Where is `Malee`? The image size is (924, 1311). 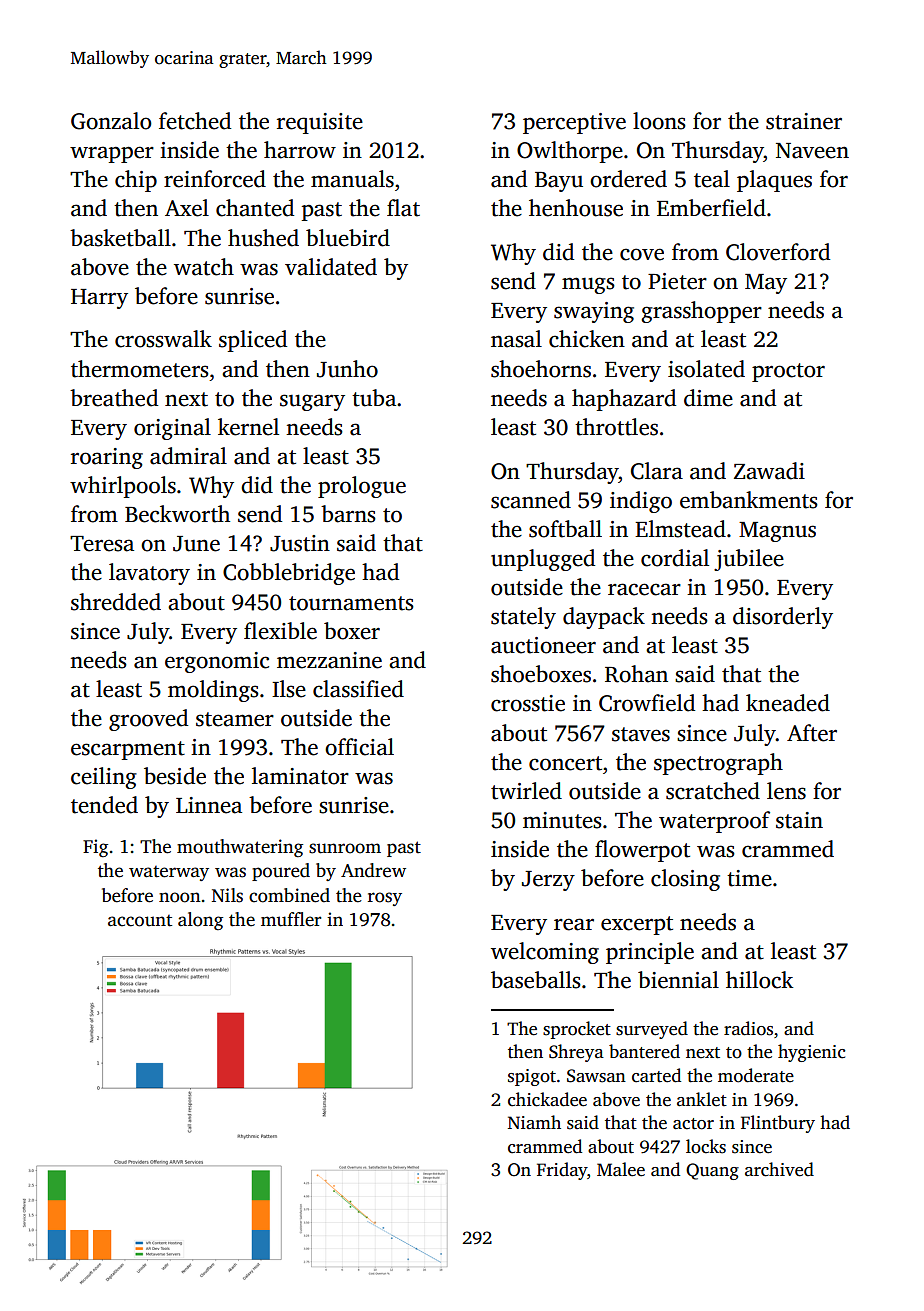 Malee is located at coordinates (621, 1169).
